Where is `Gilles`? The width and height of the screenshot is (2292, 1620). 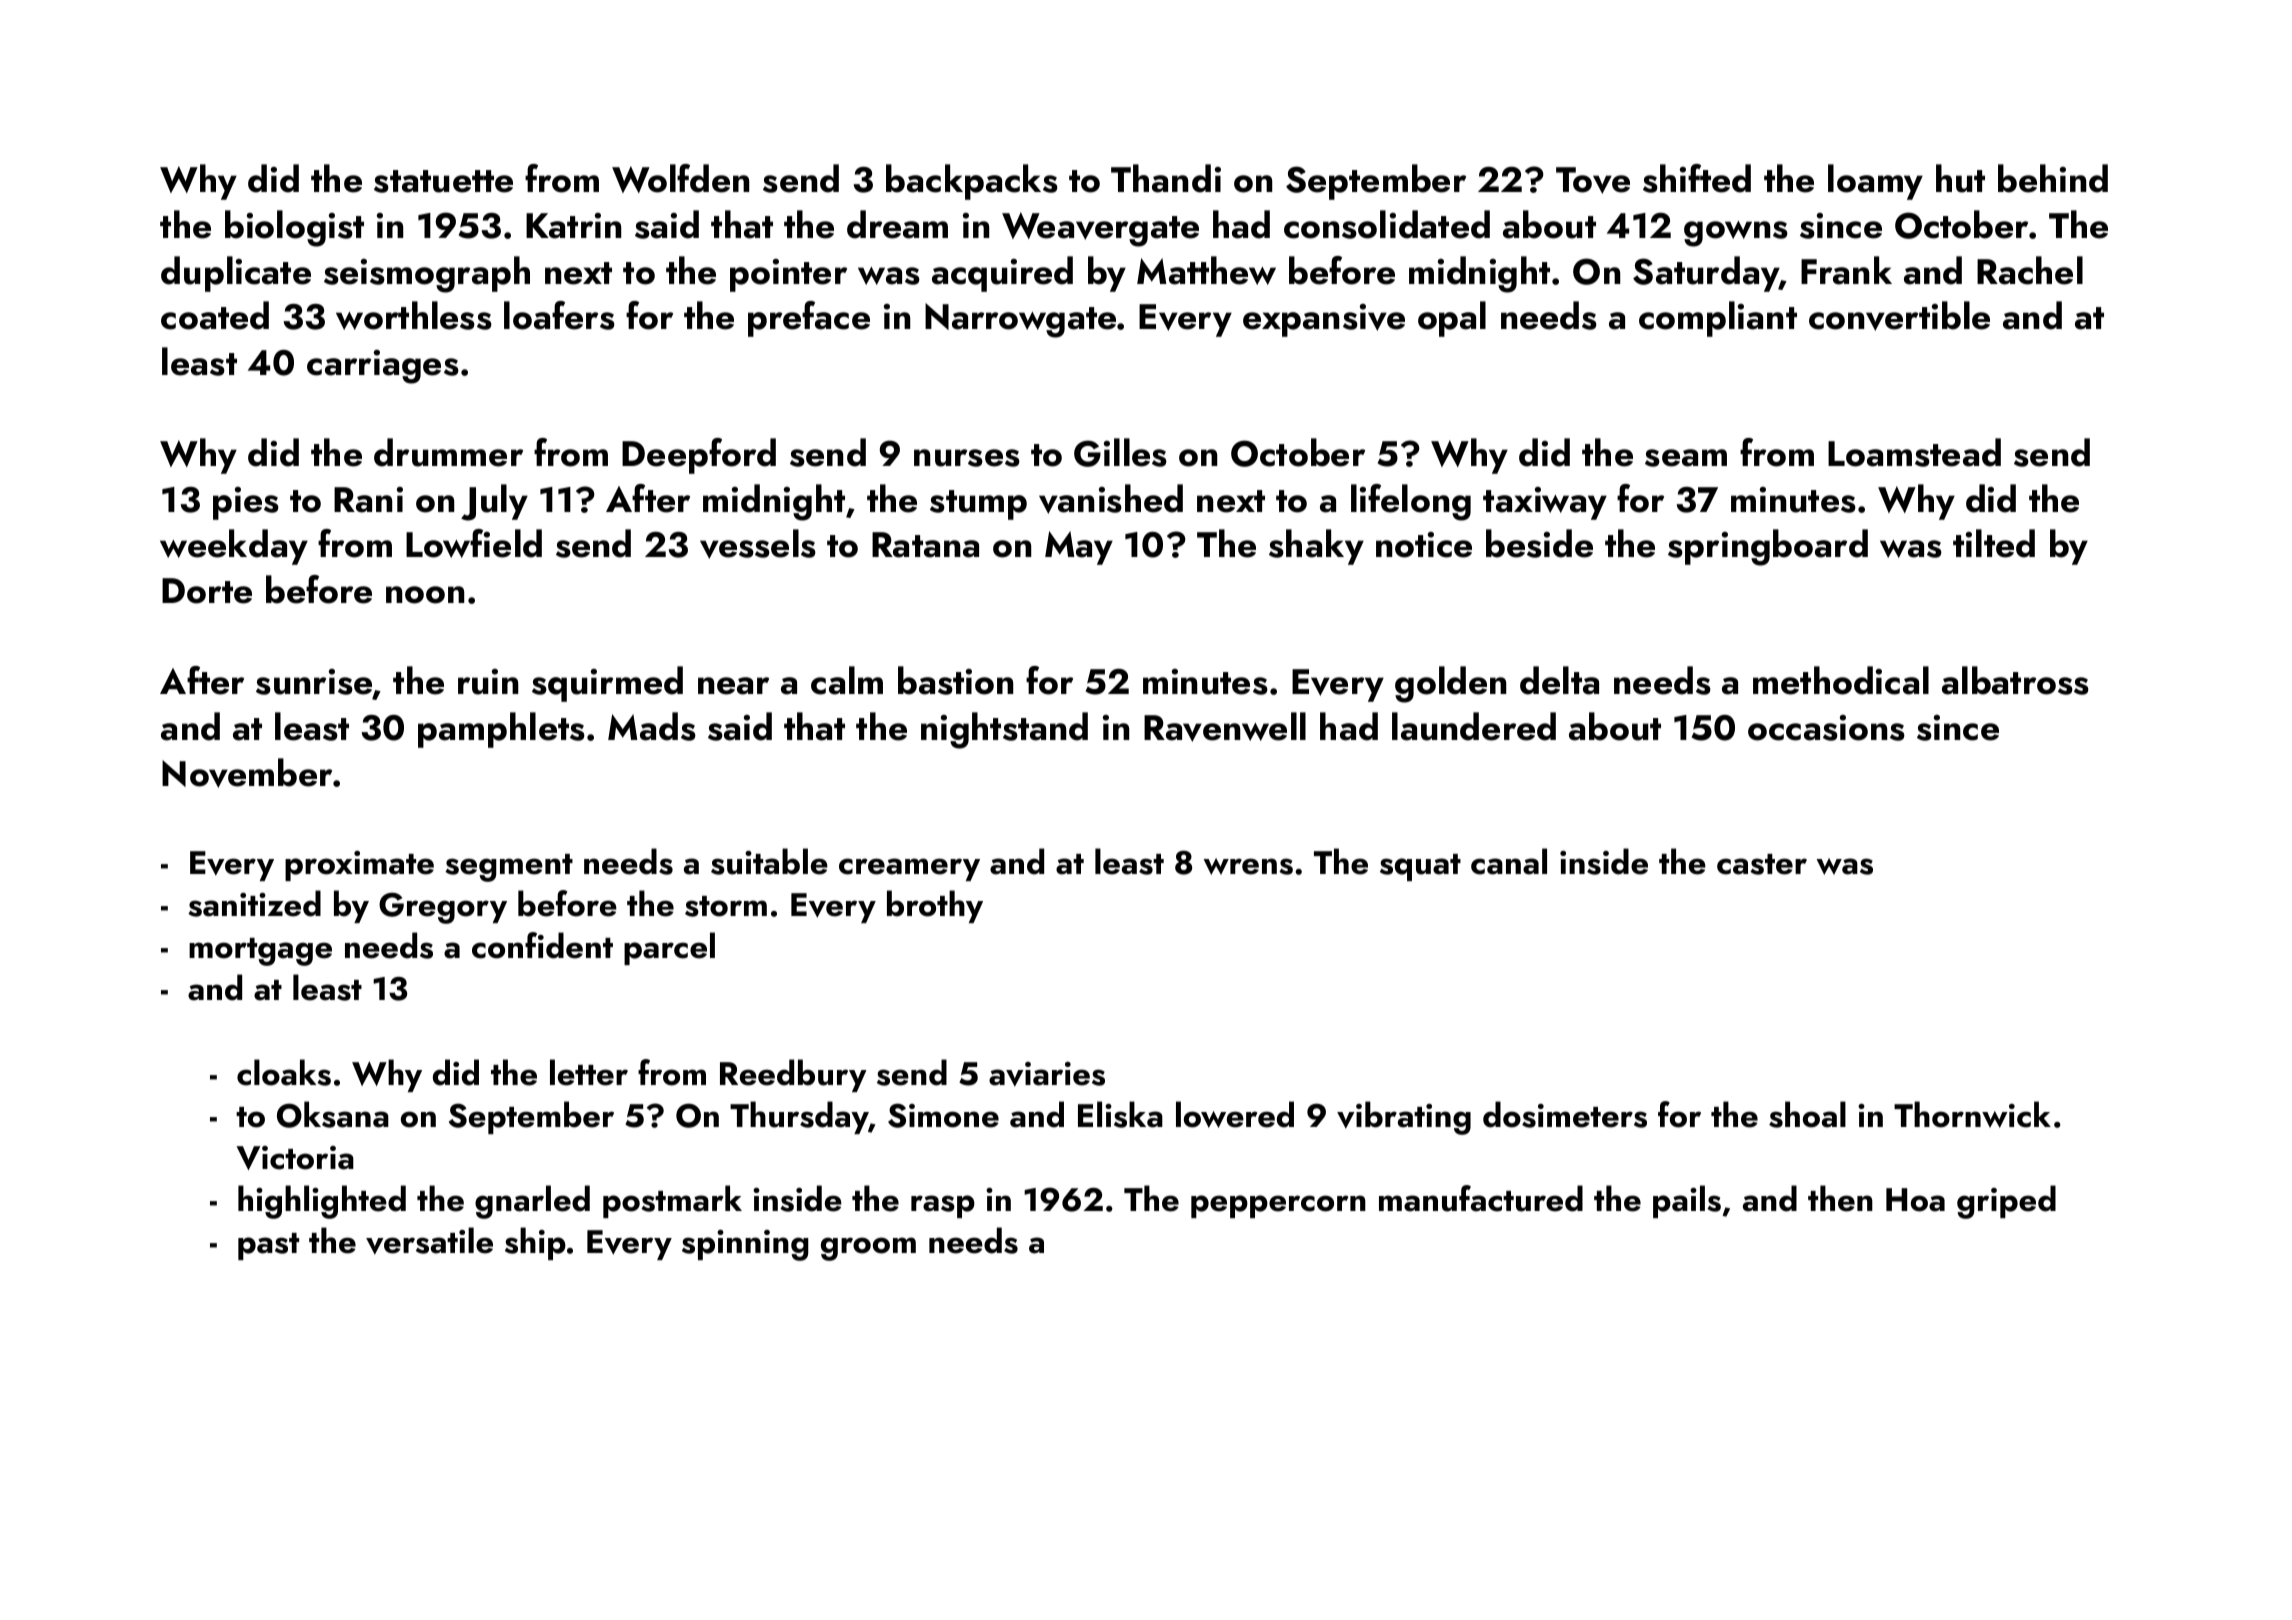
Gilles is located at coordinates (1120, 452).
